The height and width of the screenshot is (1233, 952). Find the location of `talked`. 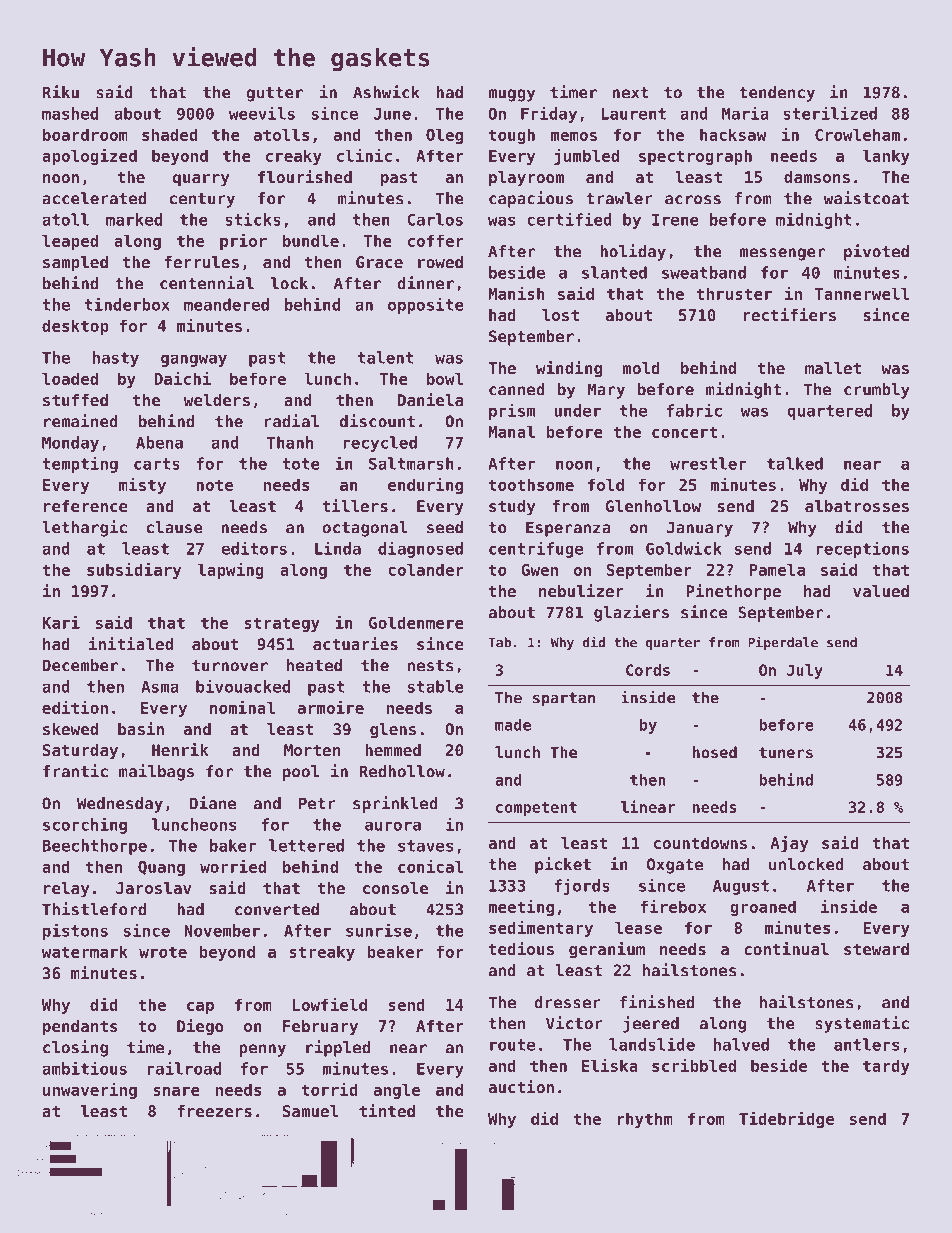

talked is located at coordinates (795, 463).
